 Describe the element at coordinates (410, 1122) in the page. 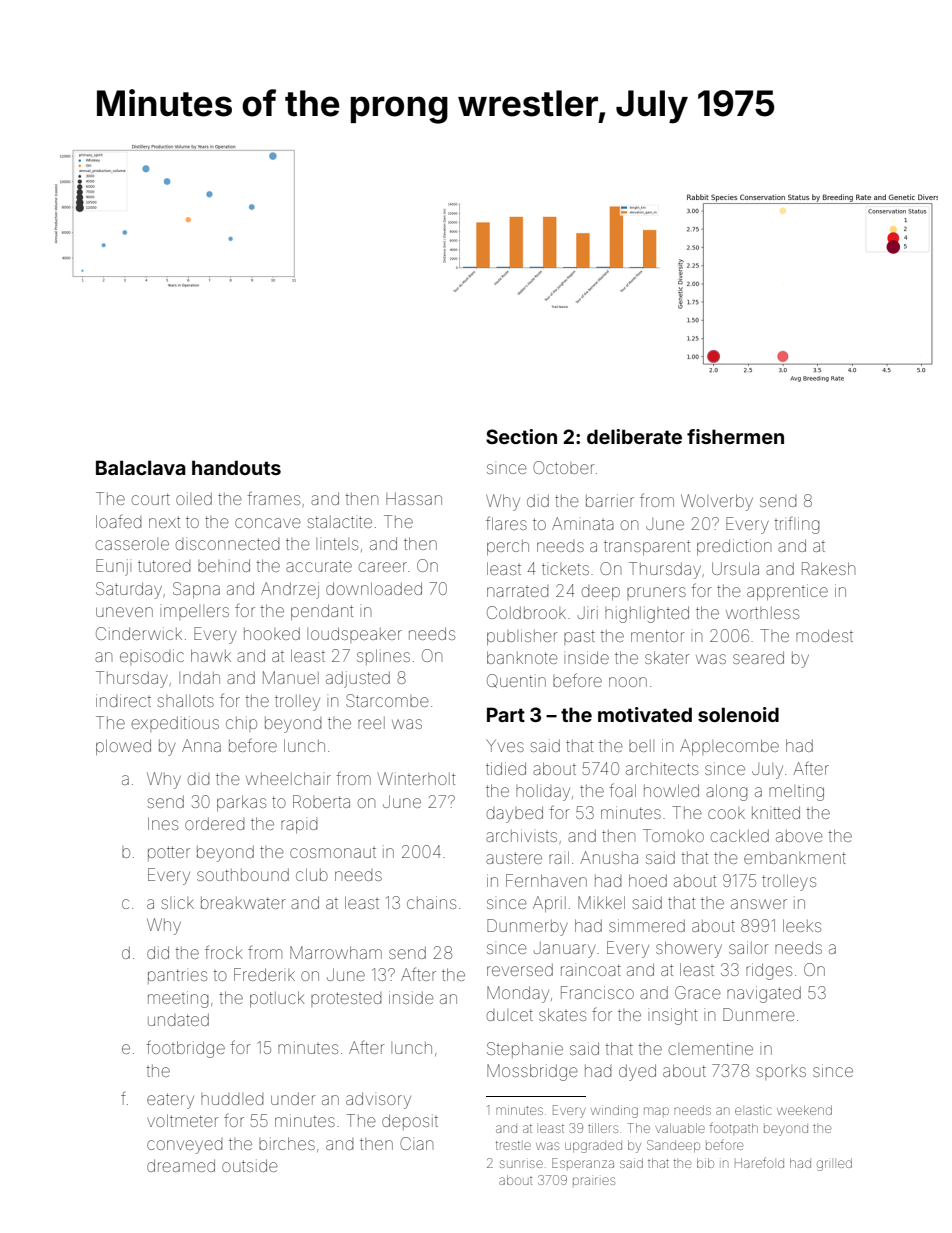

I see `deposit` at that location.
